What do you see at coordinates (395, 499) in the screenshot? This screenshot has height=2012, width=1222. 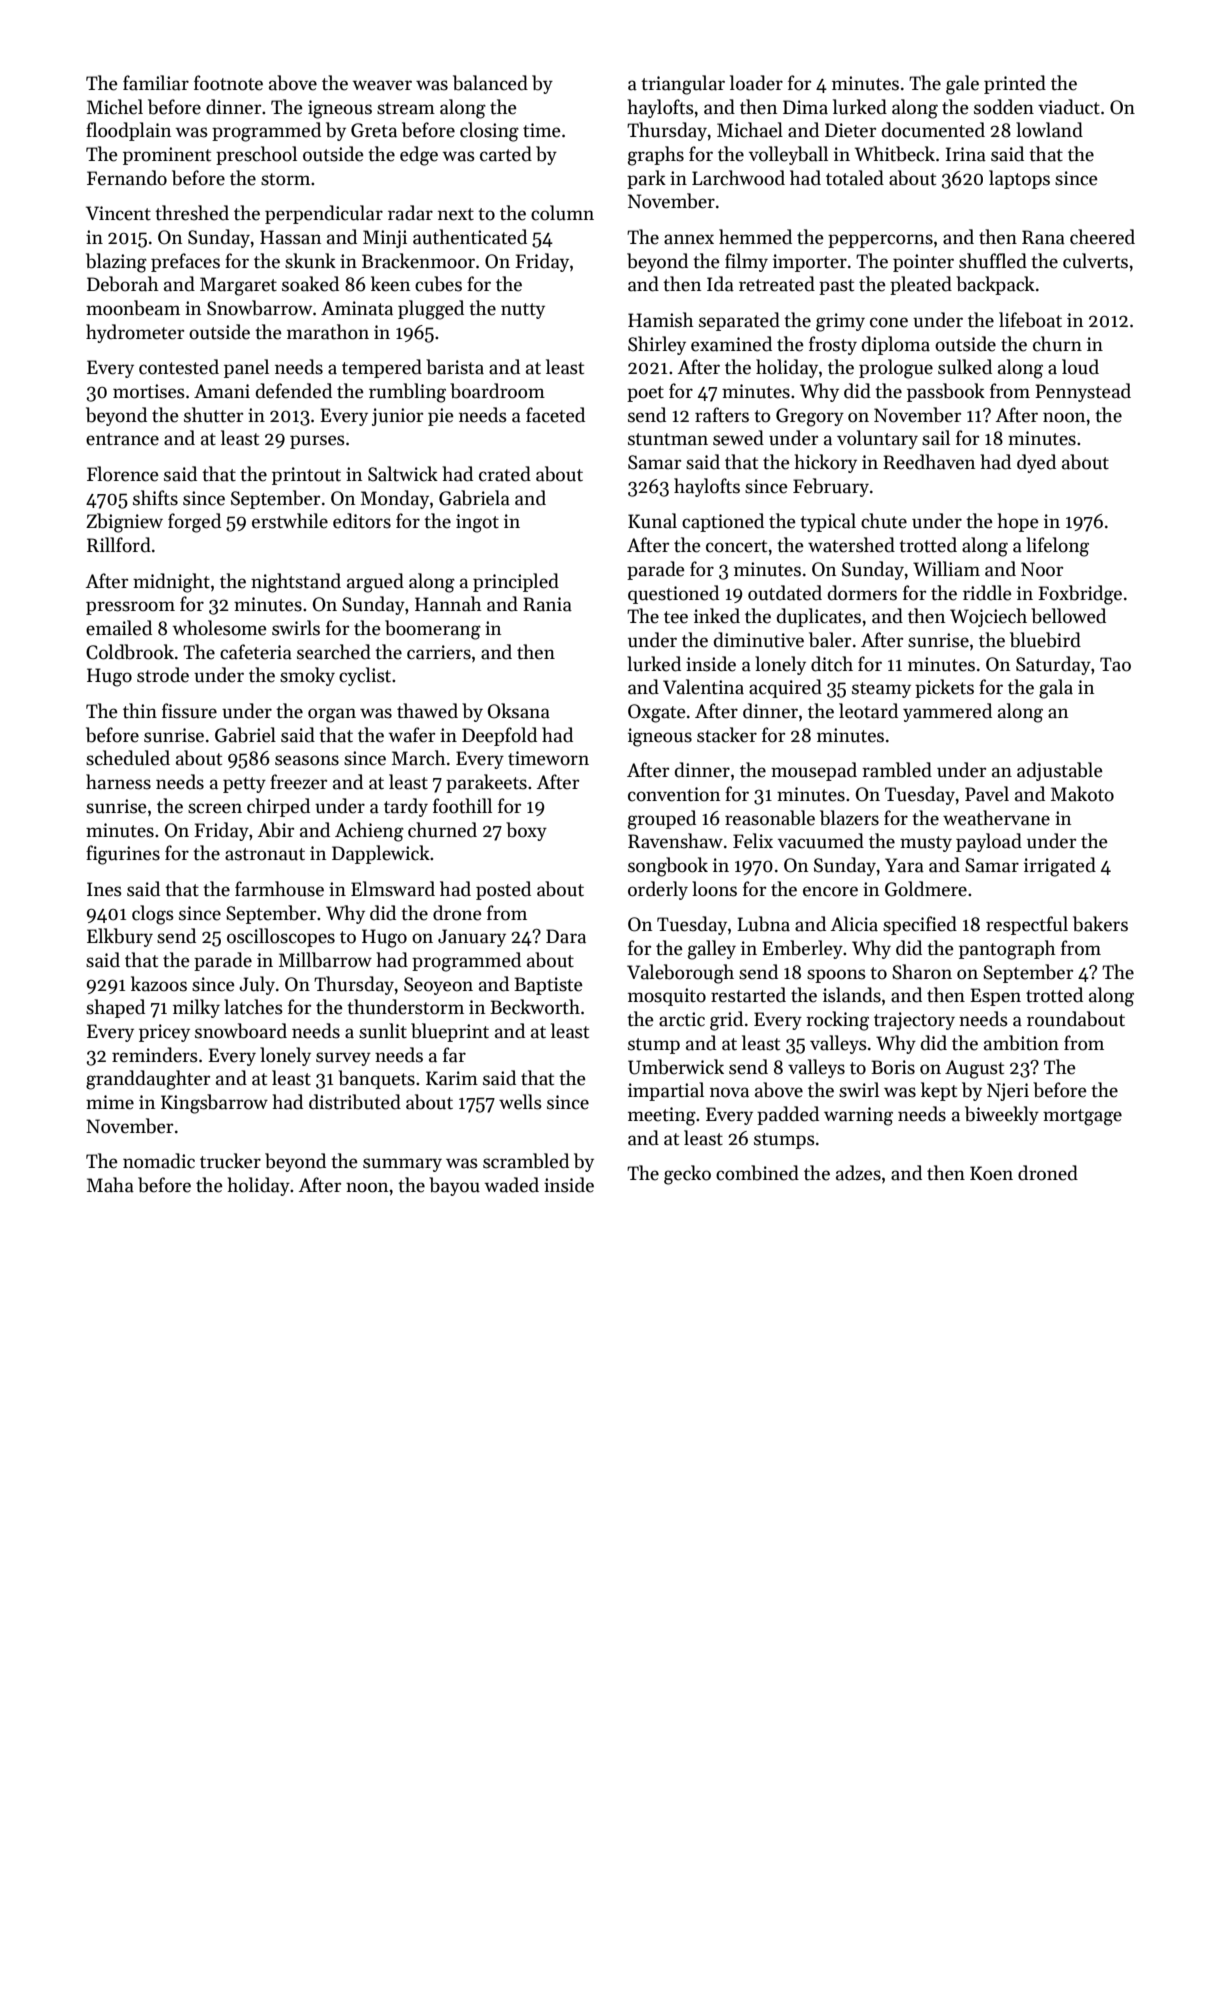 I see `Monday` at bounding box center [395, 499].
